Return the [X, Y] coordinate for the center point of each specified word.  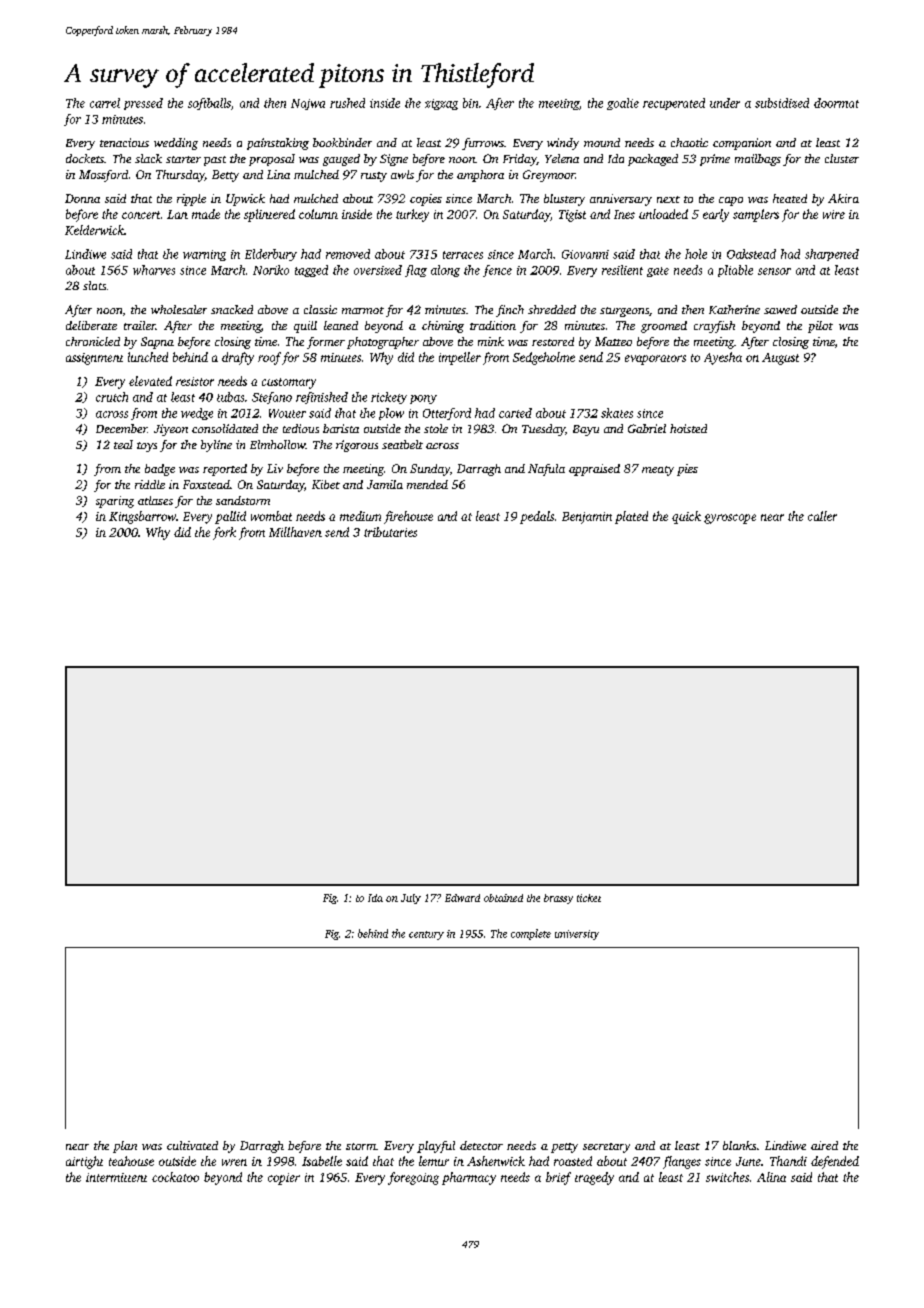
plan [125, 1147]
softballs [209, 104]
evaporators [655, 360]
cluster [842, 158]
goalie [623, 104]
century [426, 935]
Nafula [546, 470]
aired [824, 1145]
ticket [589, 898]
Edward [462, 898]
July [411, 899]
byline [216, 446]
